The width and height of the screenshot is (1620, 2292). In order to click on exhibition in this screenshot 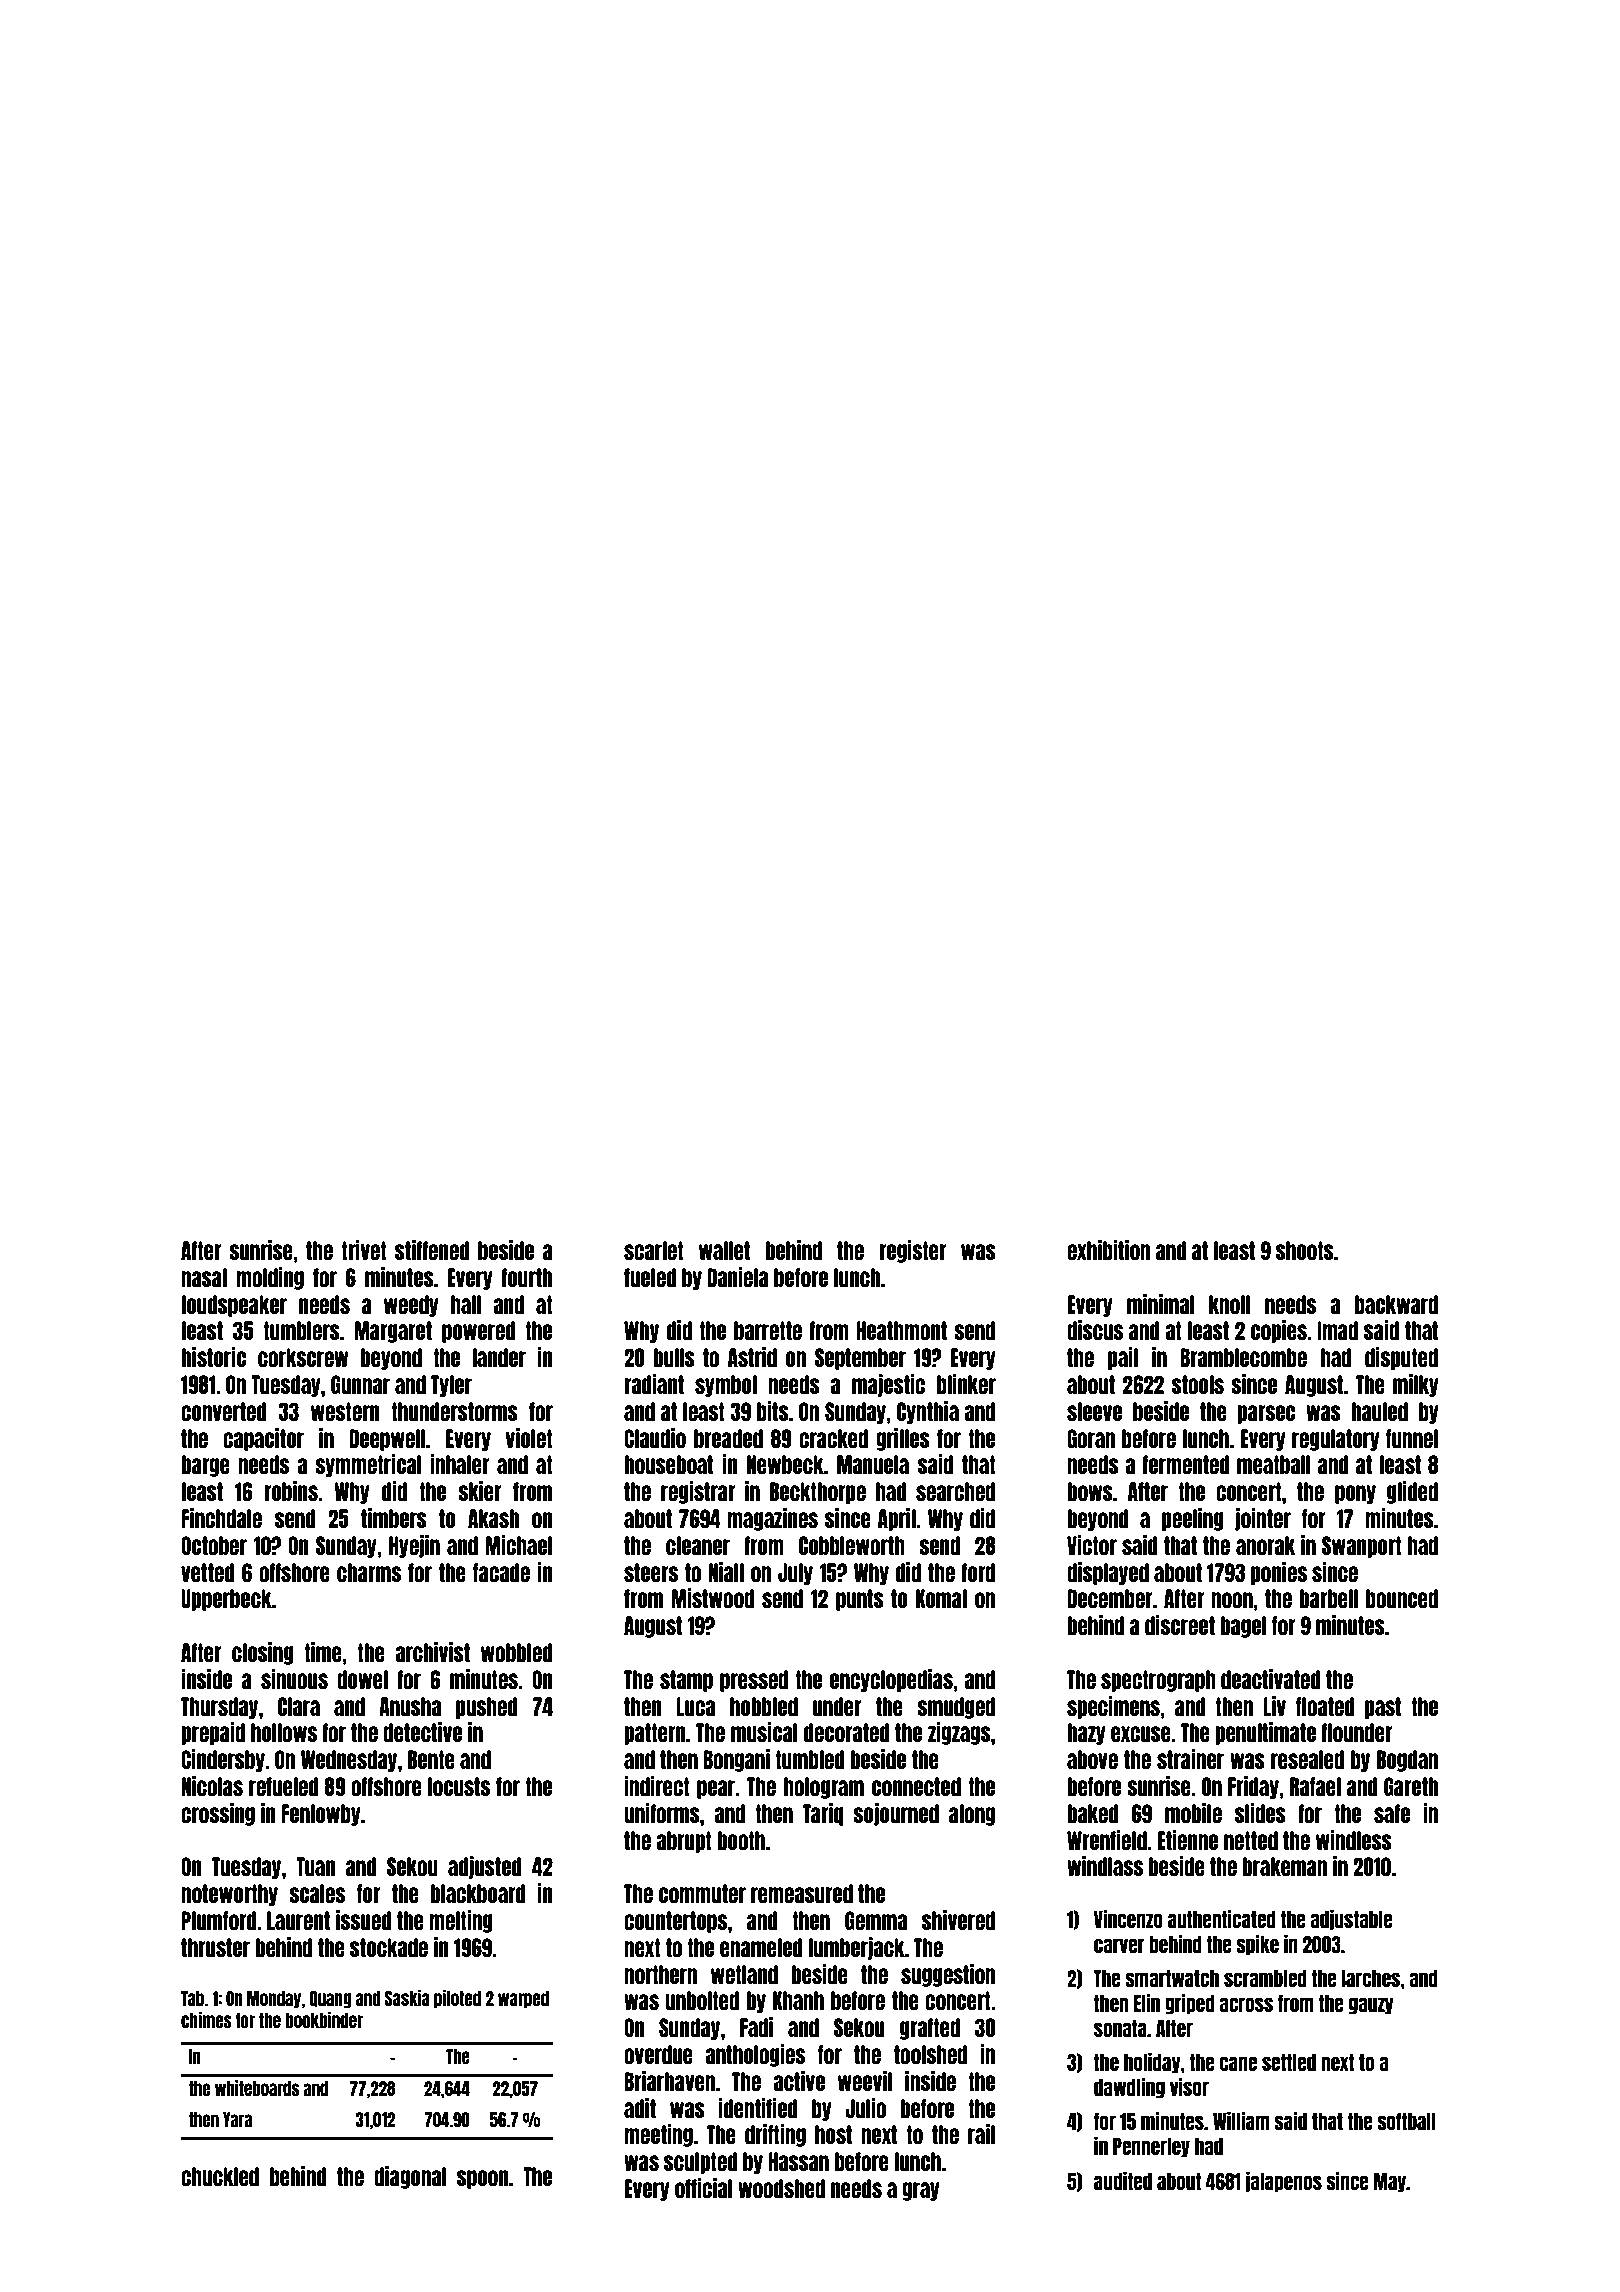, I will do `click(1108, 1250)`.
